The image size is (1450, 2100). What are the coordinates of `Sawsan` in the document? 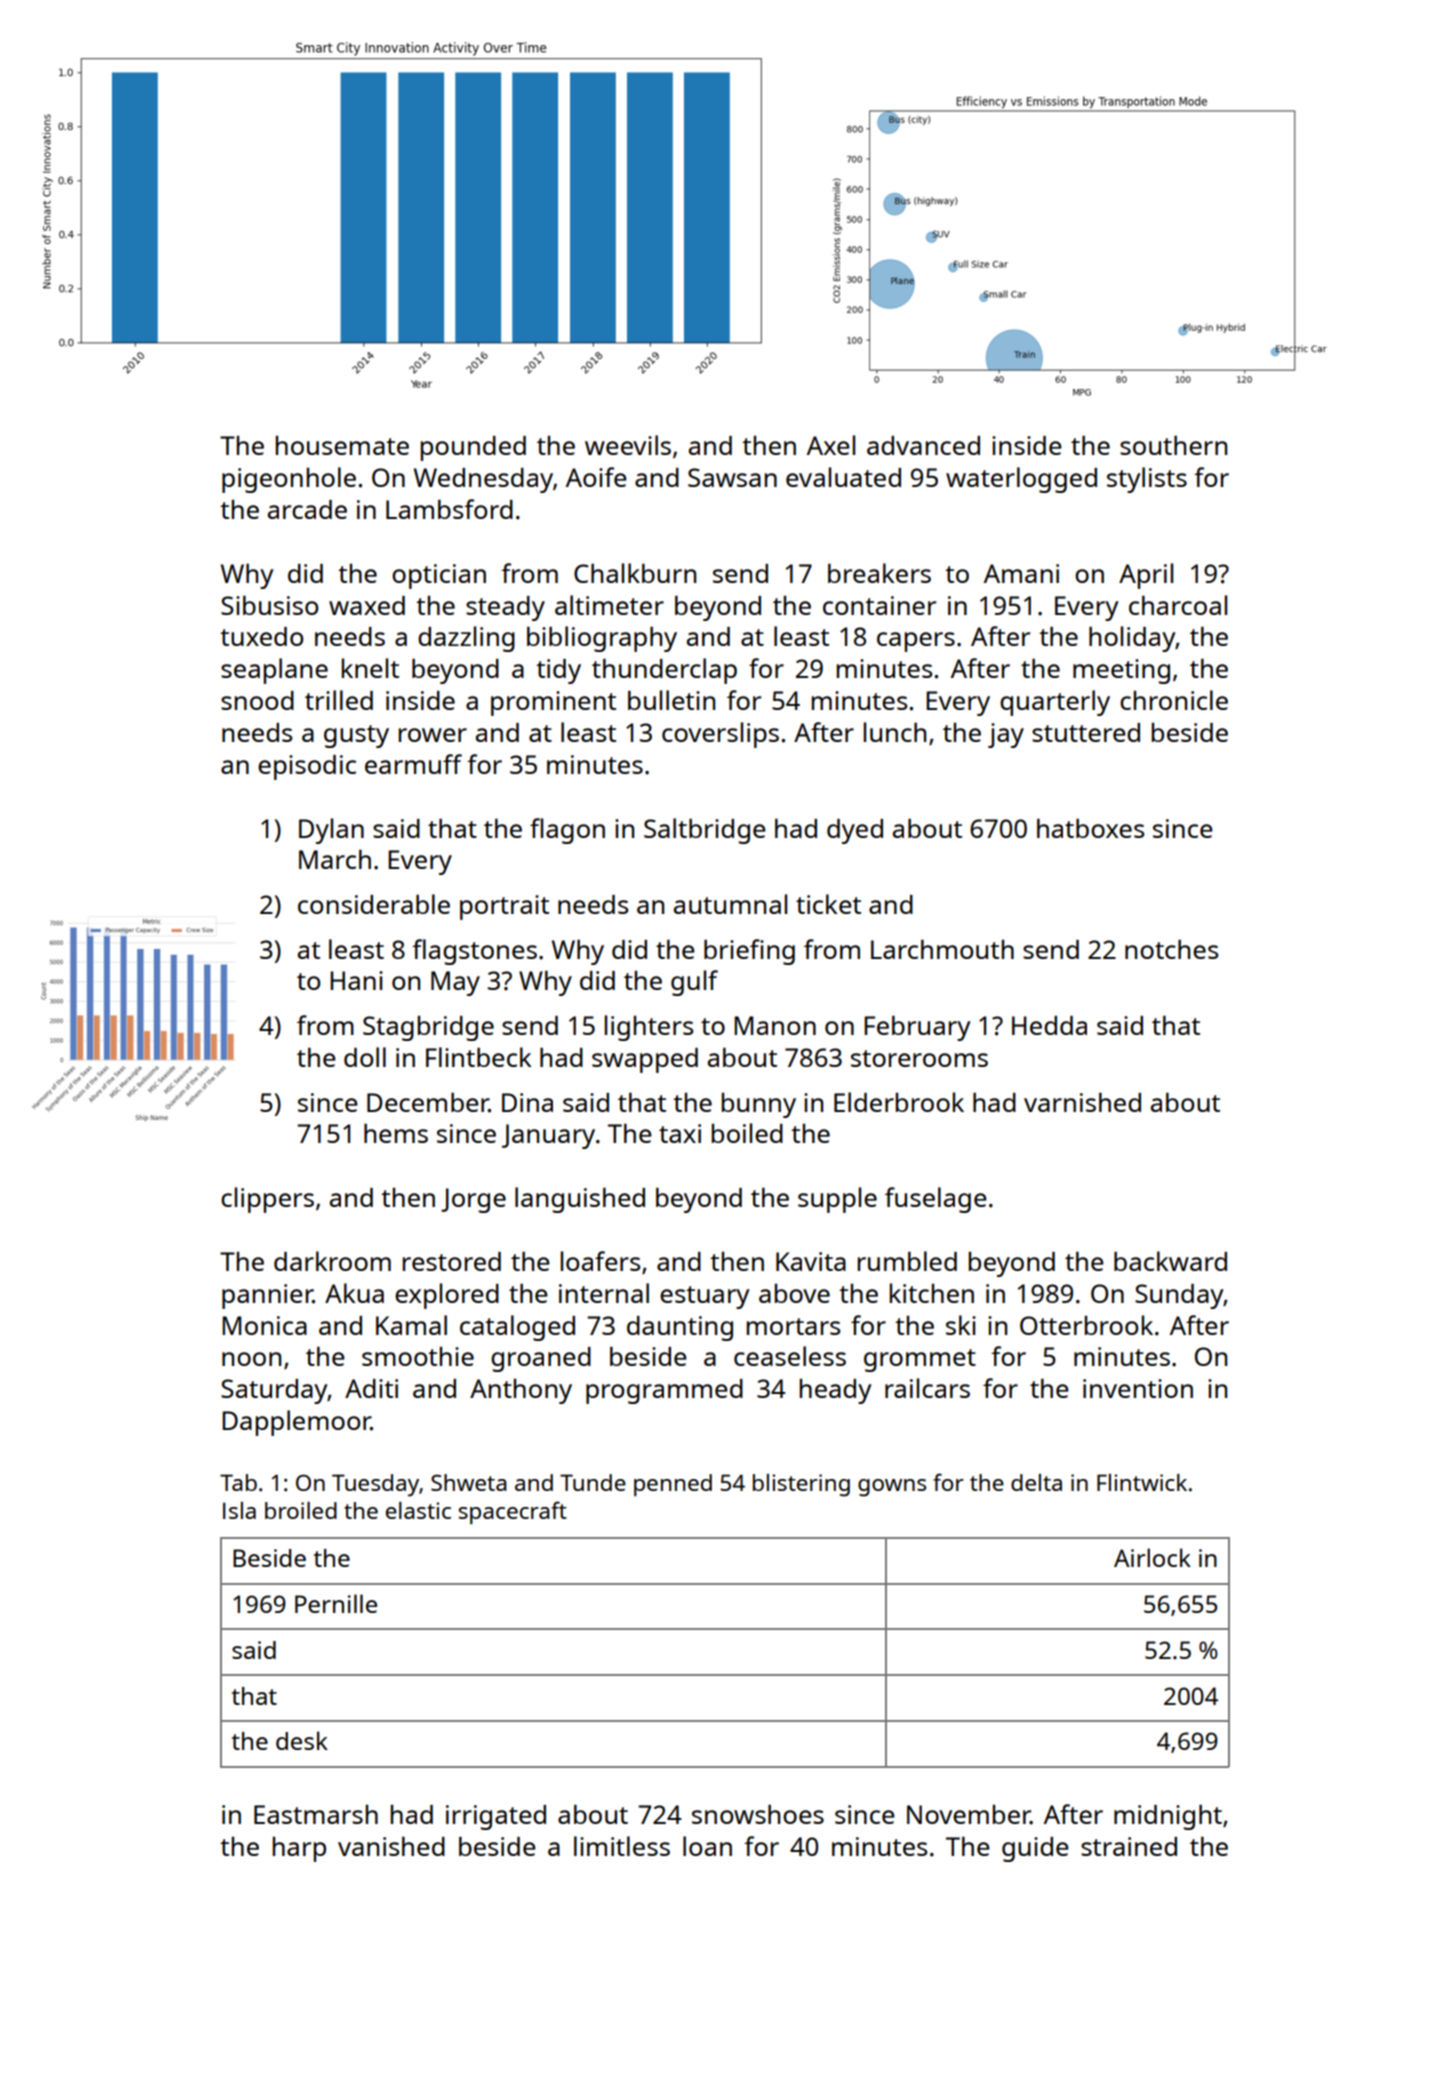 It's located at (732, 477).
